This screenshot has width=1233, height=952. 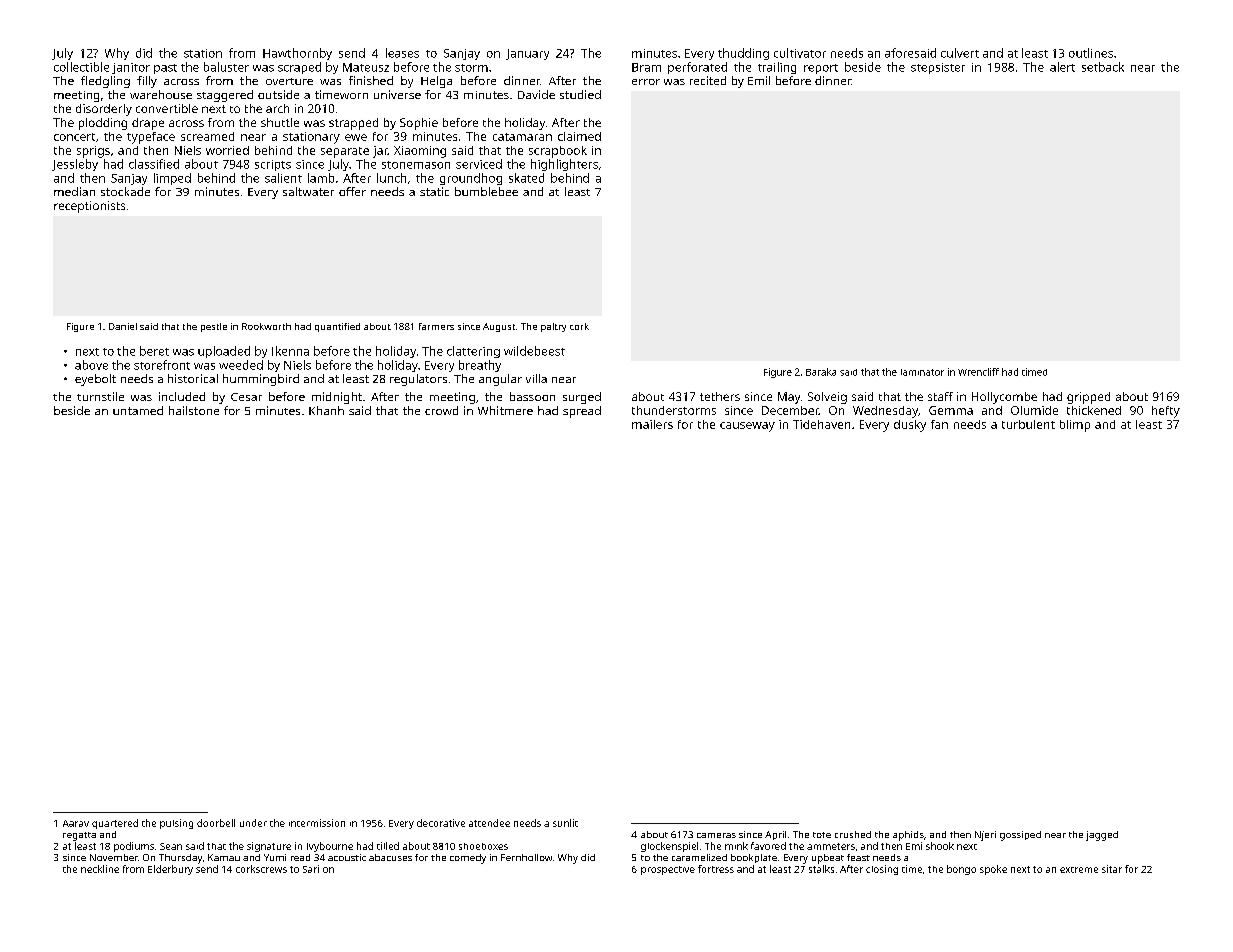 I want to click on Daniel, so click(x=123, y=326).
